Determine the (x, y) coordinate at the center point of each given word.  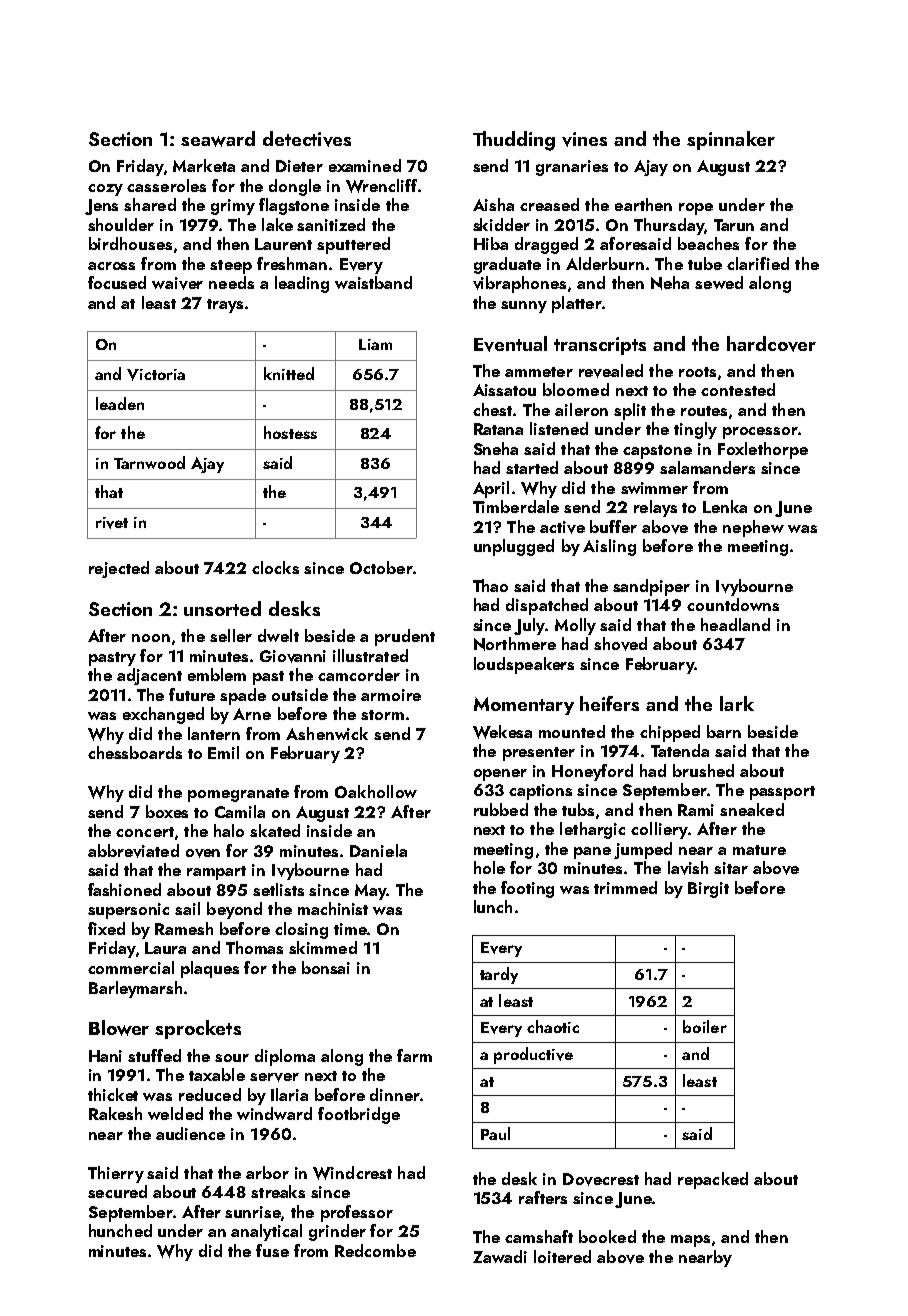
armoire (391, 695)
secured (117, 1191)
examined (365, 165)
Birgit (708, 890)
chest (492, 409)
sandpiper (651, 587)
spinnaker (731, 140)
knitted (289, 373)
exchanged (163, 715)
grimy (233, 207)
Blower (119, 1028)
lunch (493, 906)
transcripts (600, 346)
